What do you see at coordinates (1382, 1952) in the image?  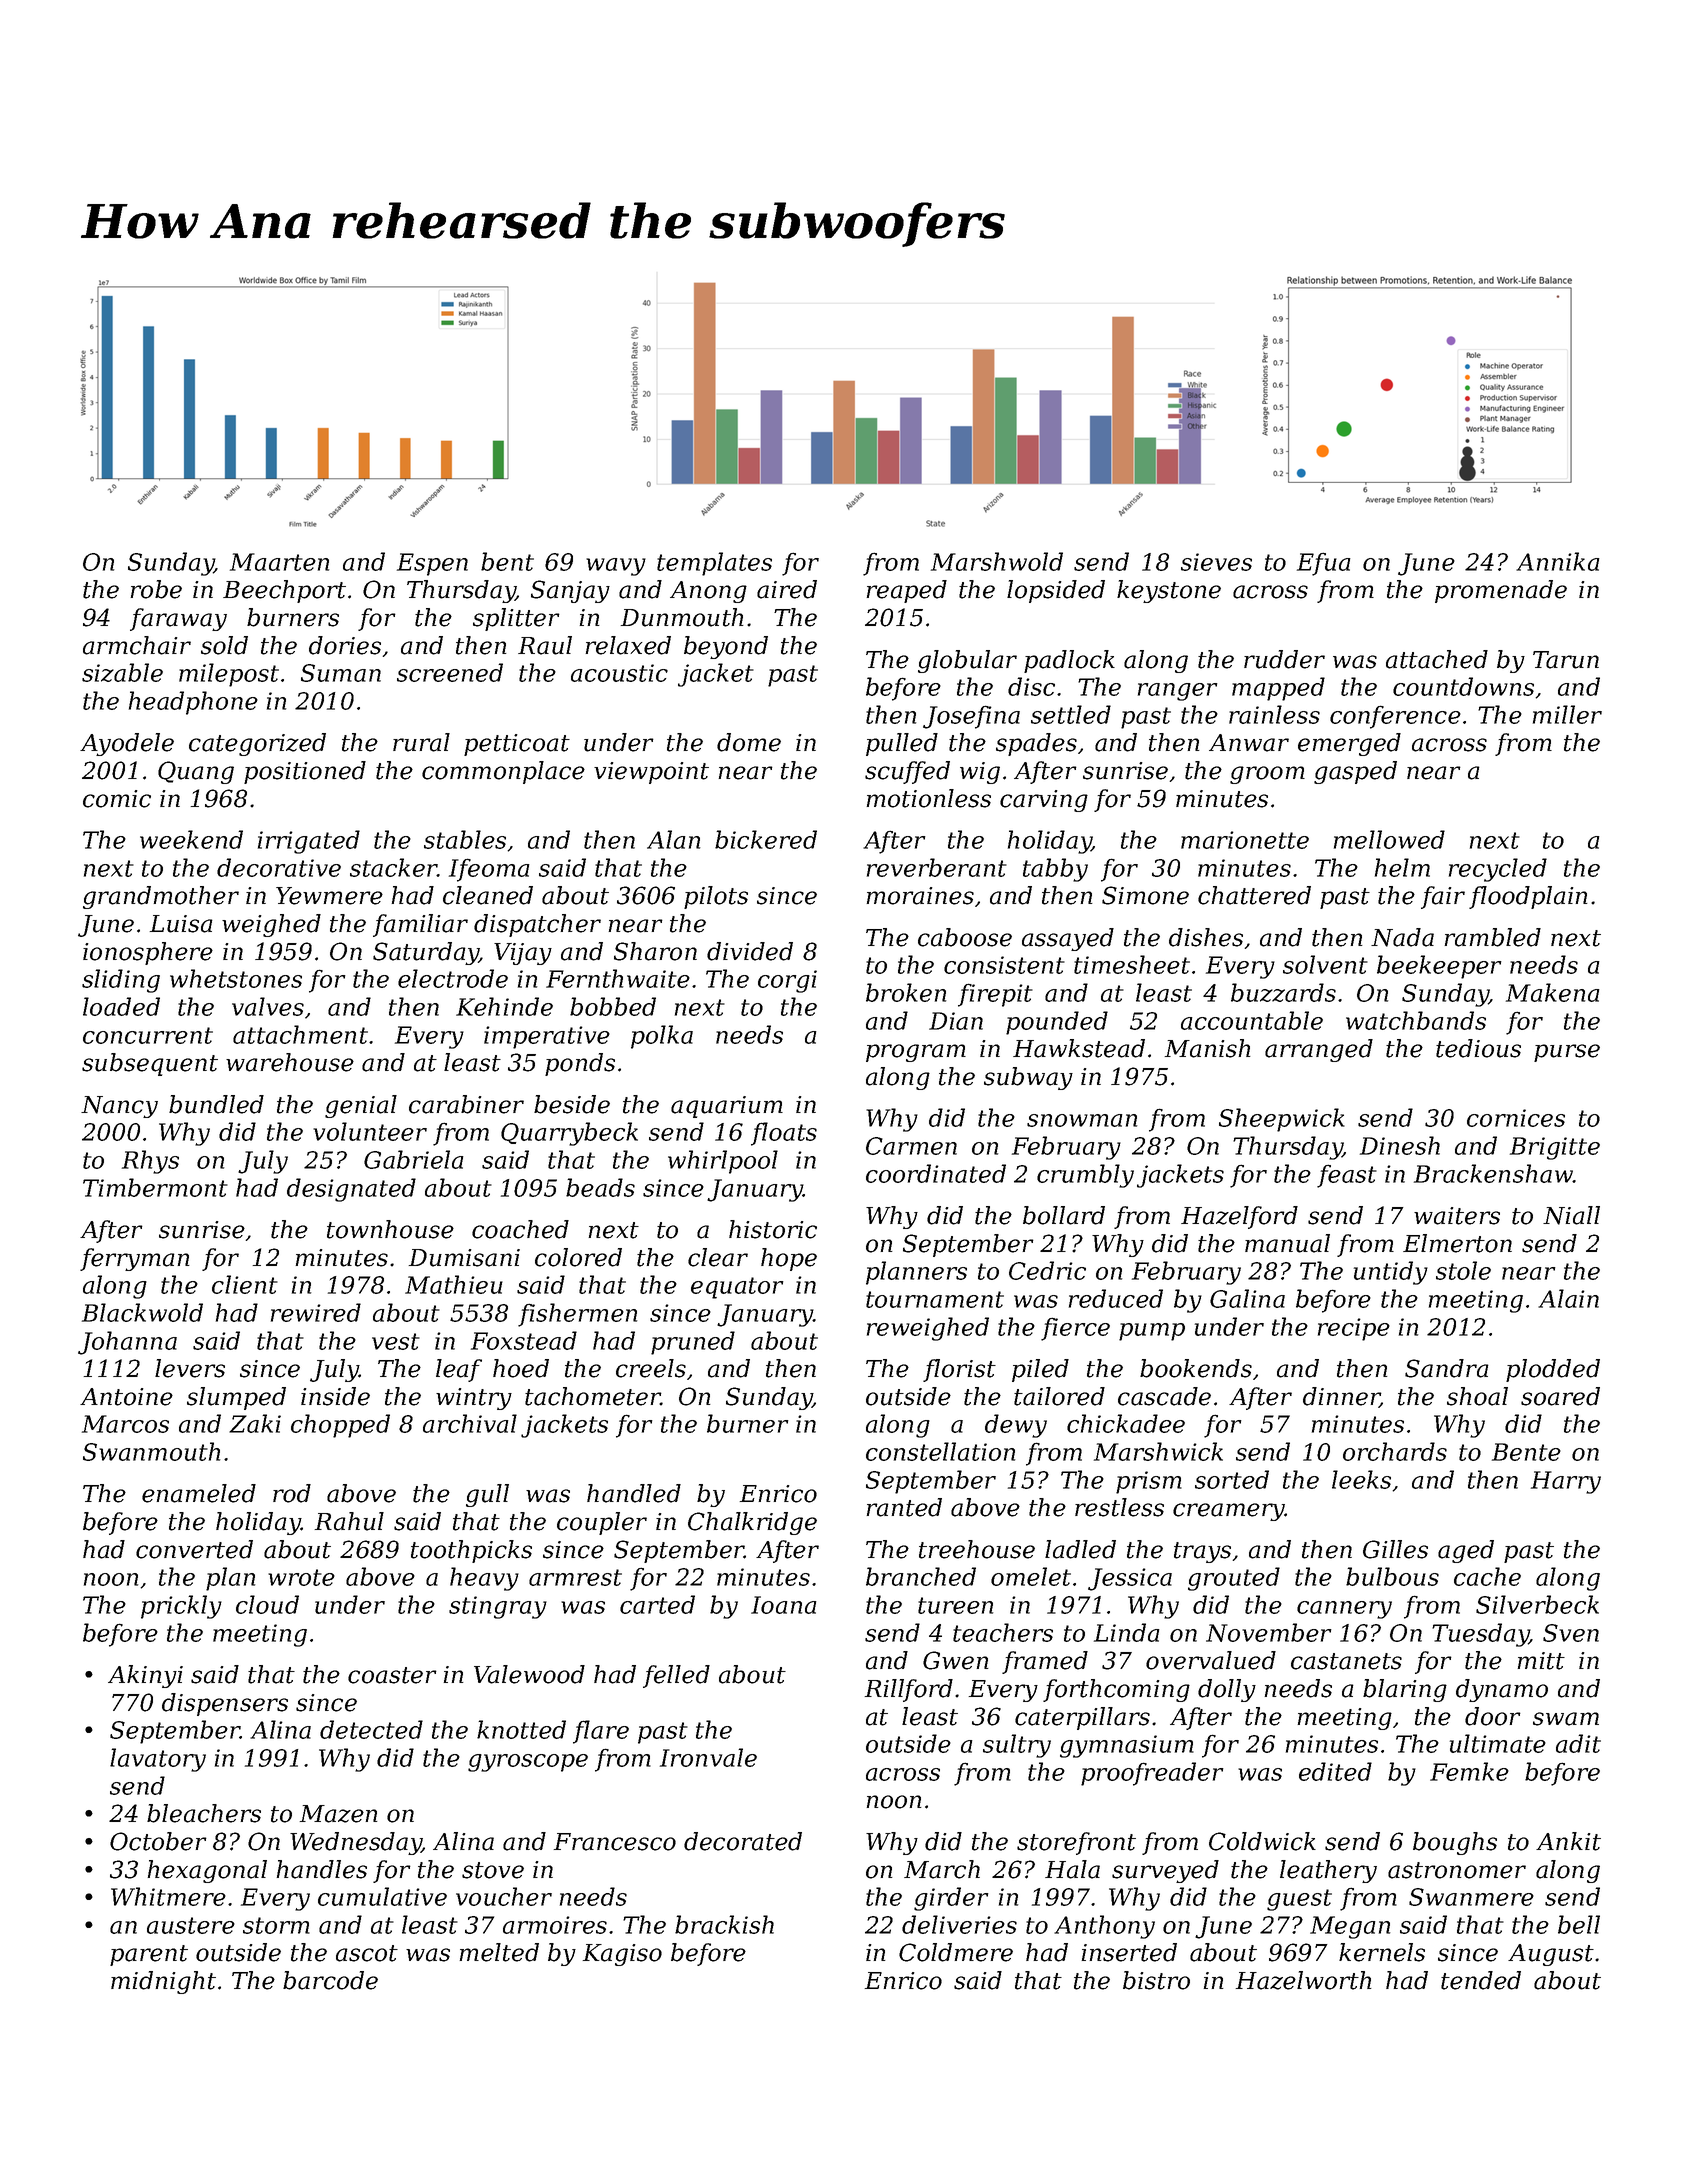 I see `kernels` at bounding box center [1382, 1952].
